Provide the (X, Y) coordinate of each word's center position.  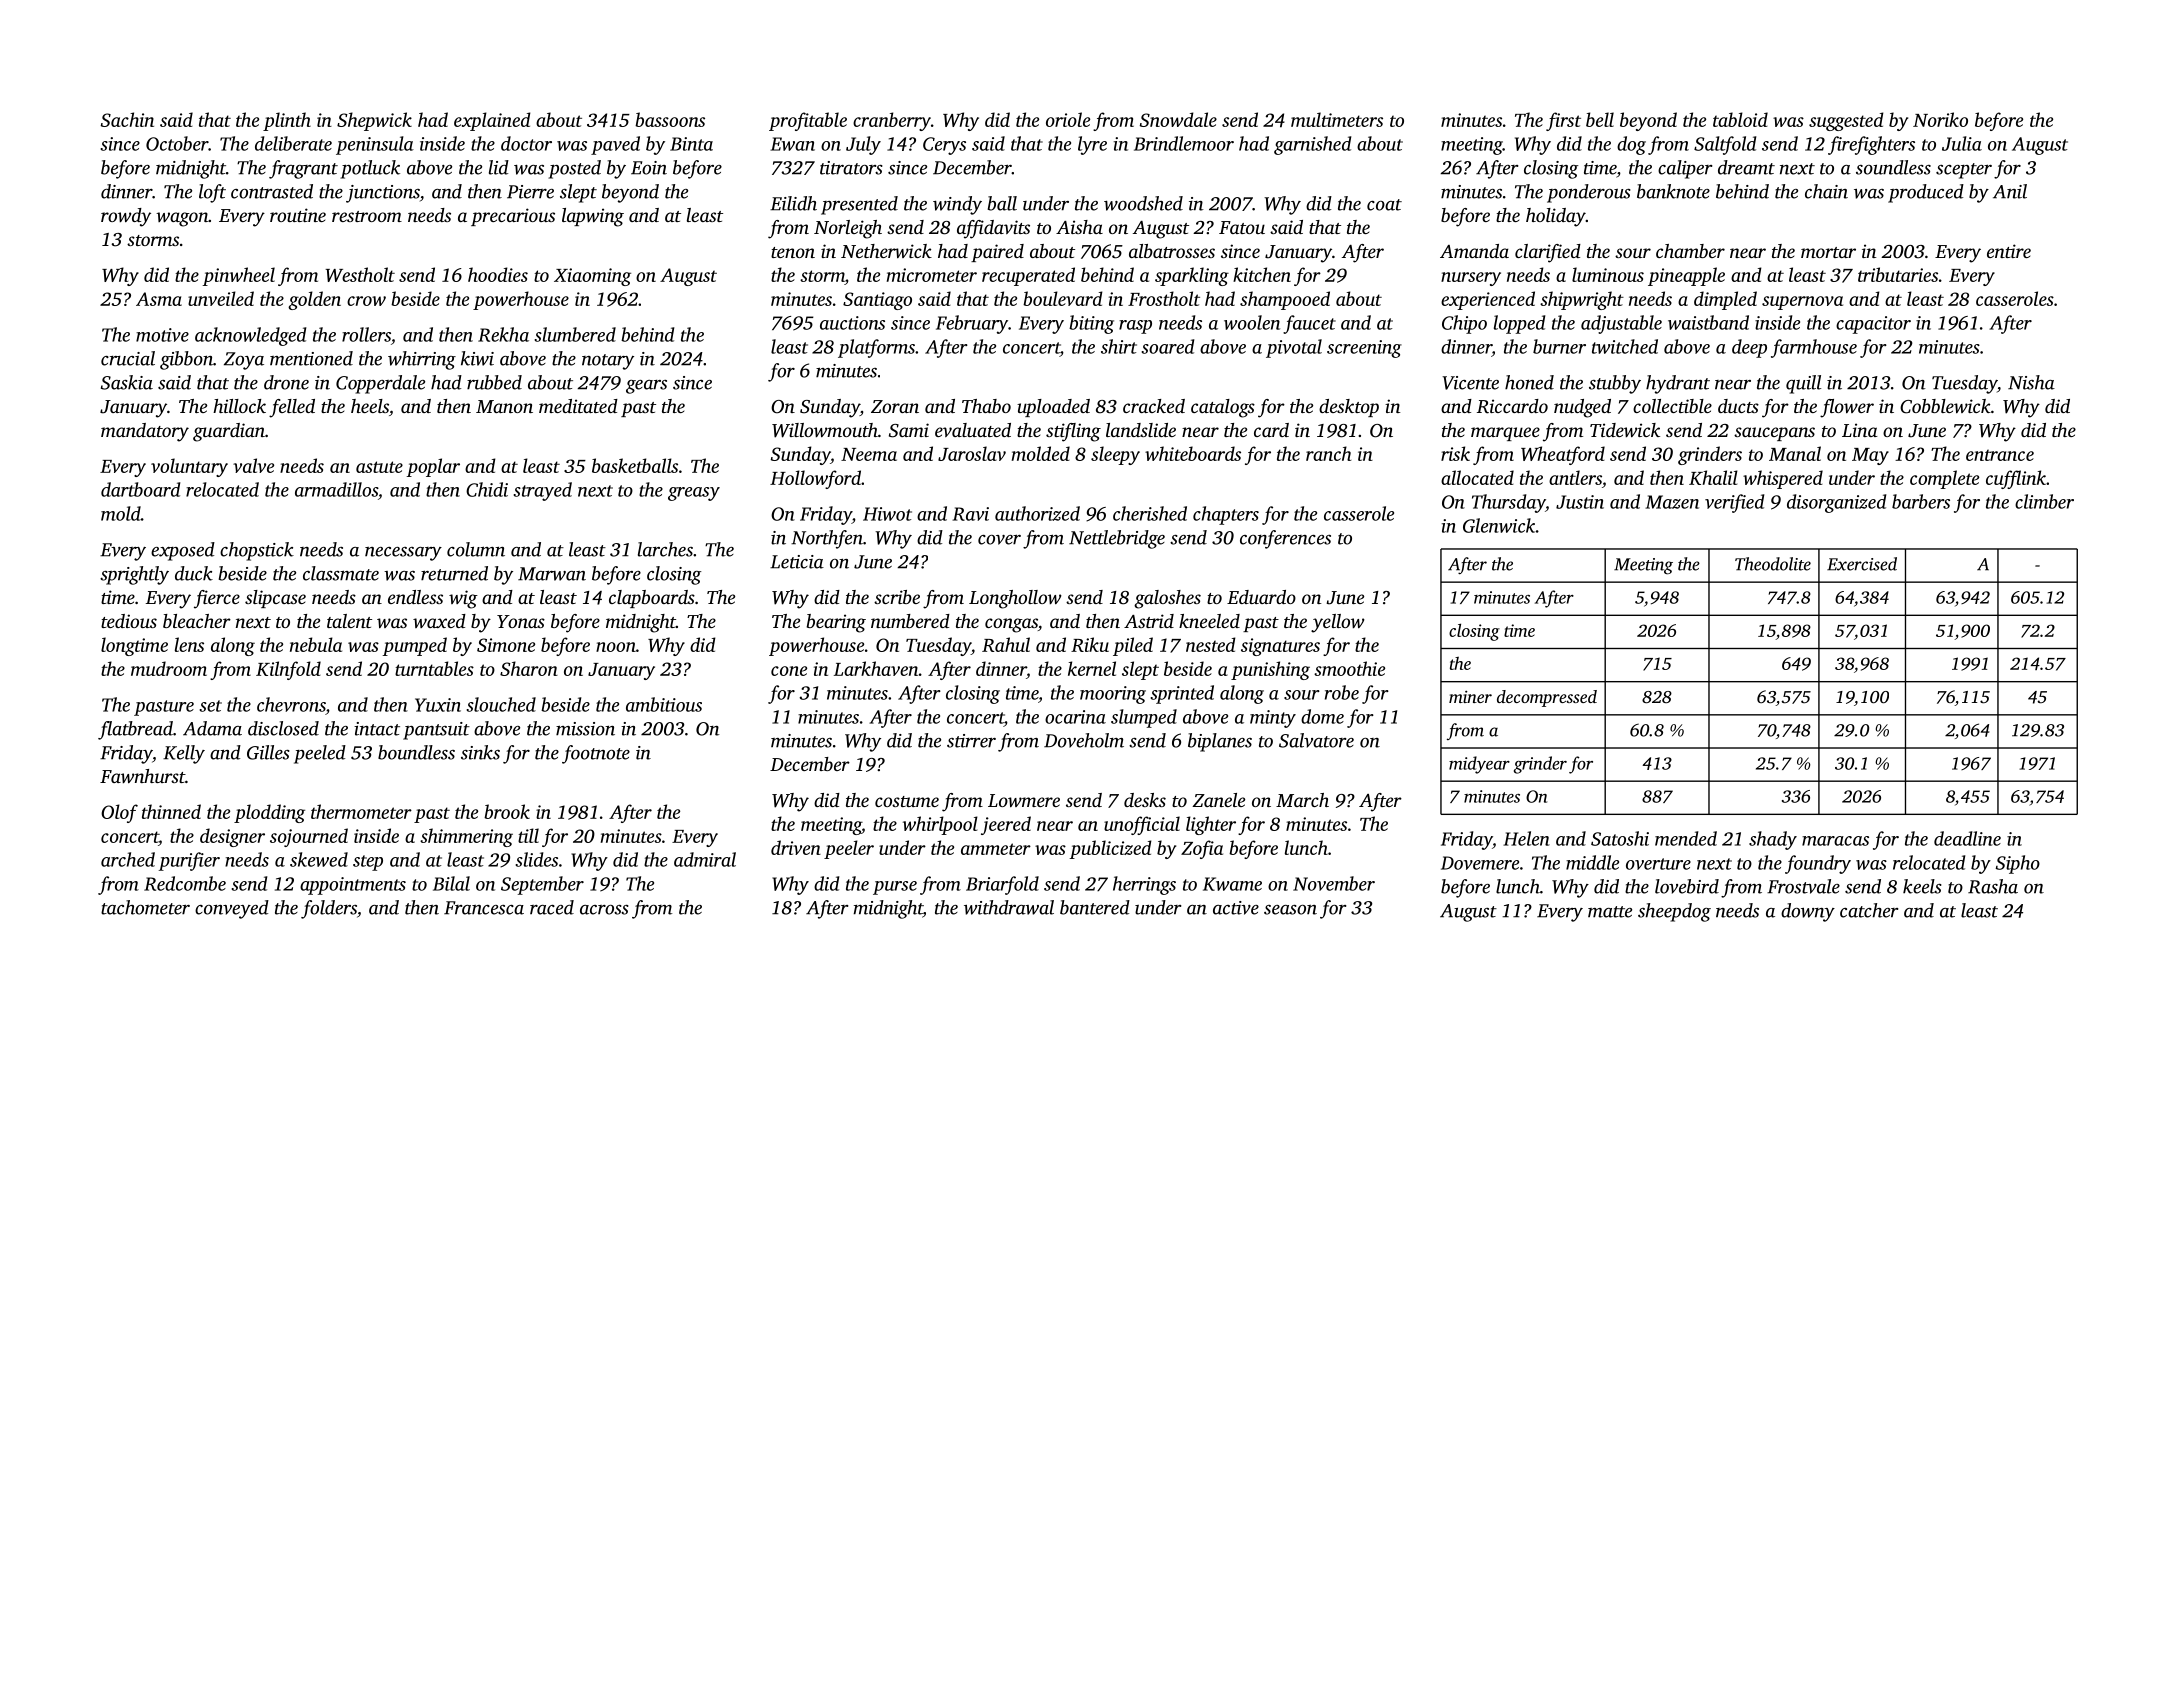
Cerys (944, 146)
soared (1167, 346)
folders (329, 909)
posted (574, 169)
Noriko (1940, 119)
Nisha (2031, 382)
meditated (578, 406)
